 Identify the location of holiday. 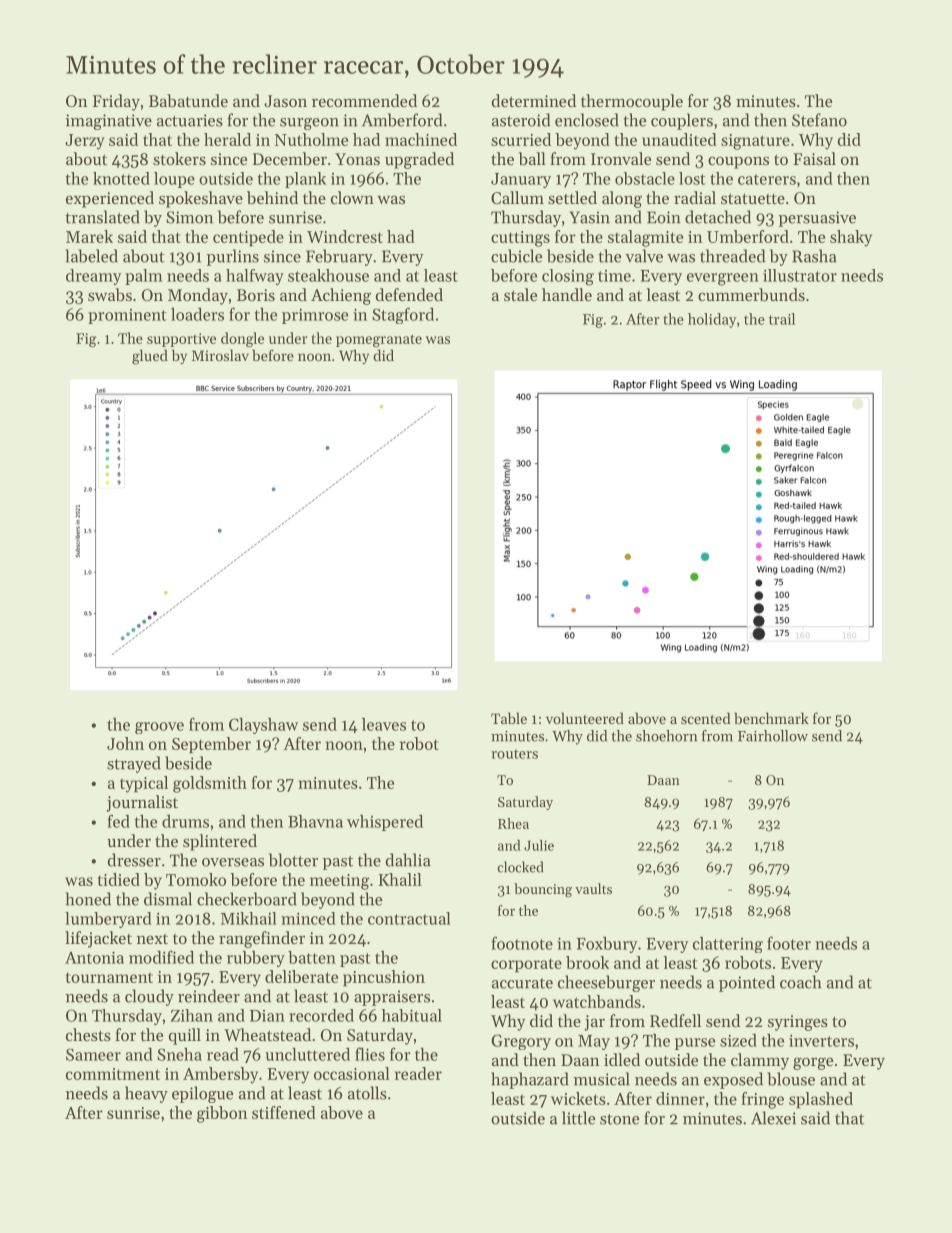
(712, 320).
